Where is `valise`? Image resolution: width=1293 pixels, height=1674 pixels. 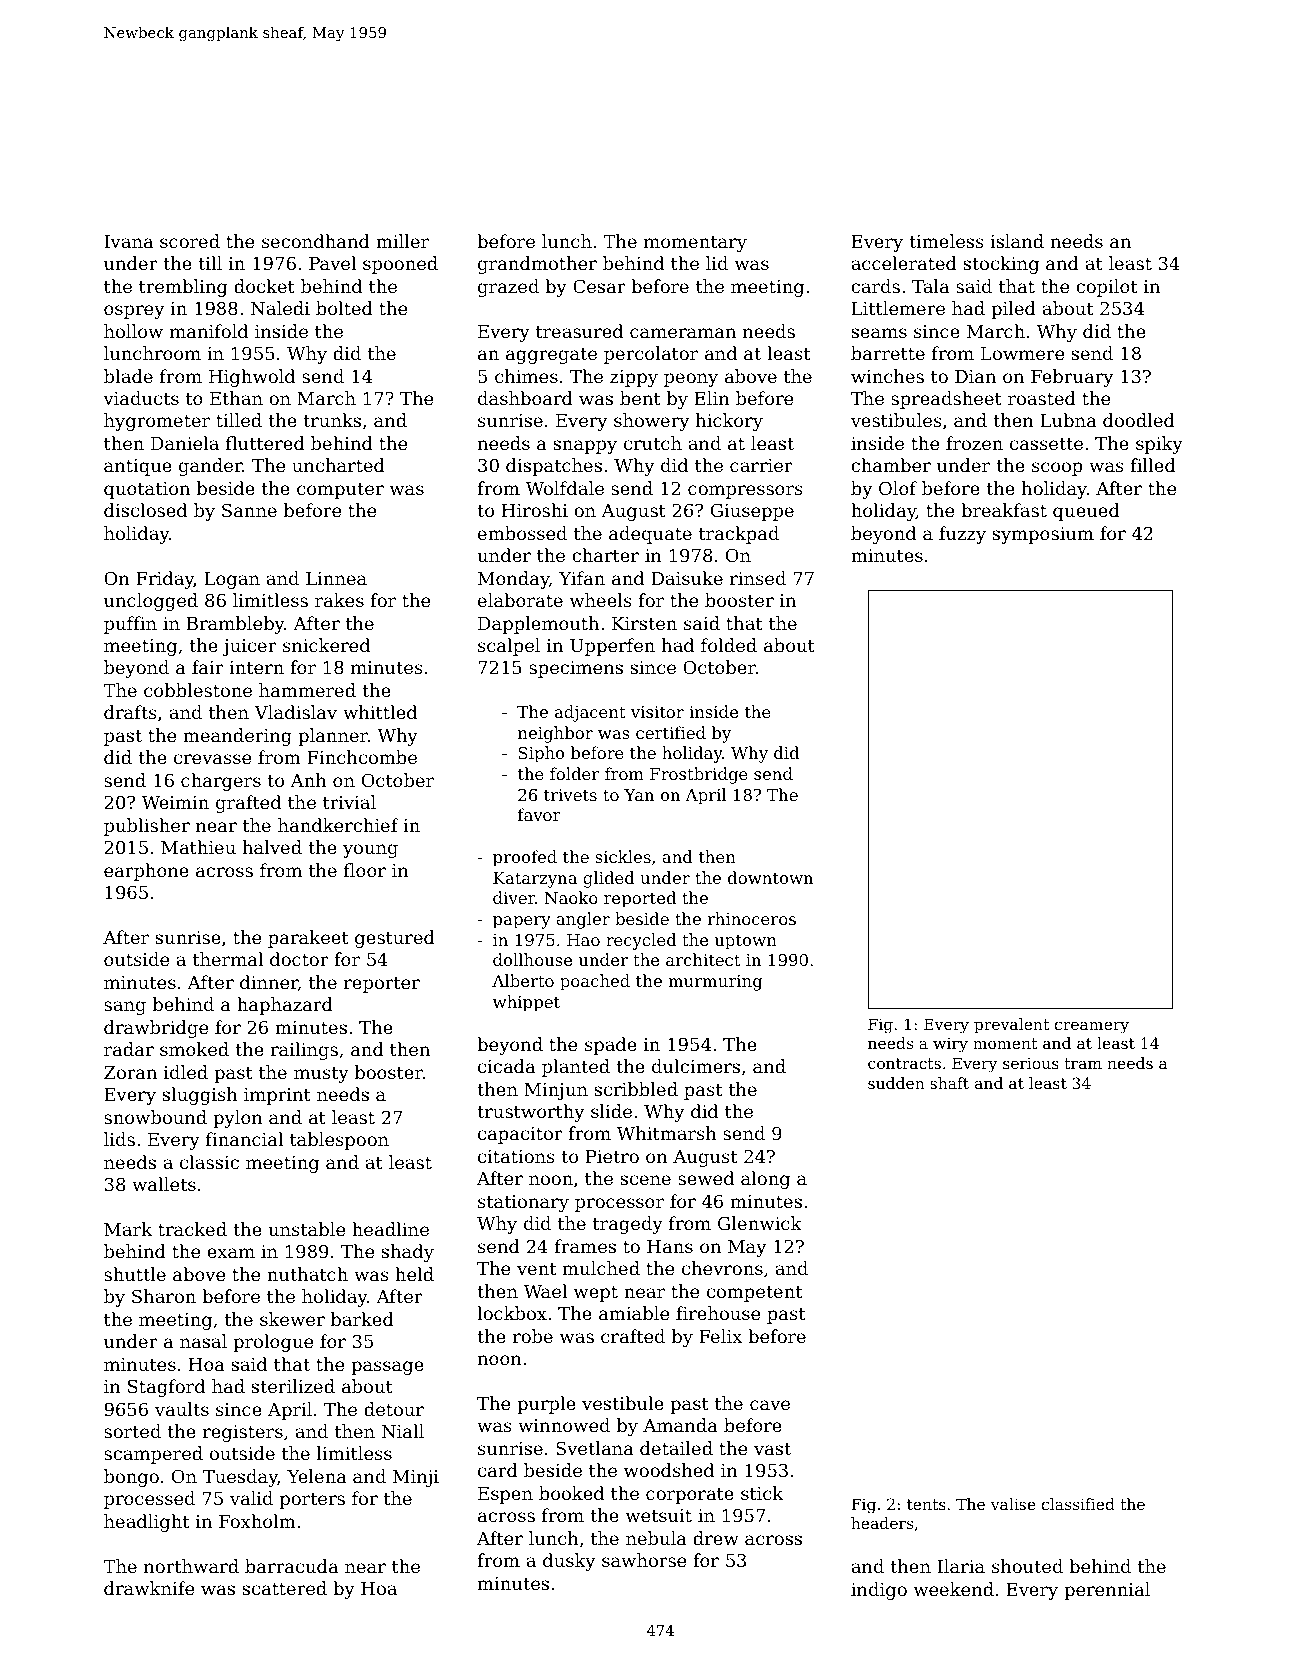
valise is located at coordinates (1013, 1504).
